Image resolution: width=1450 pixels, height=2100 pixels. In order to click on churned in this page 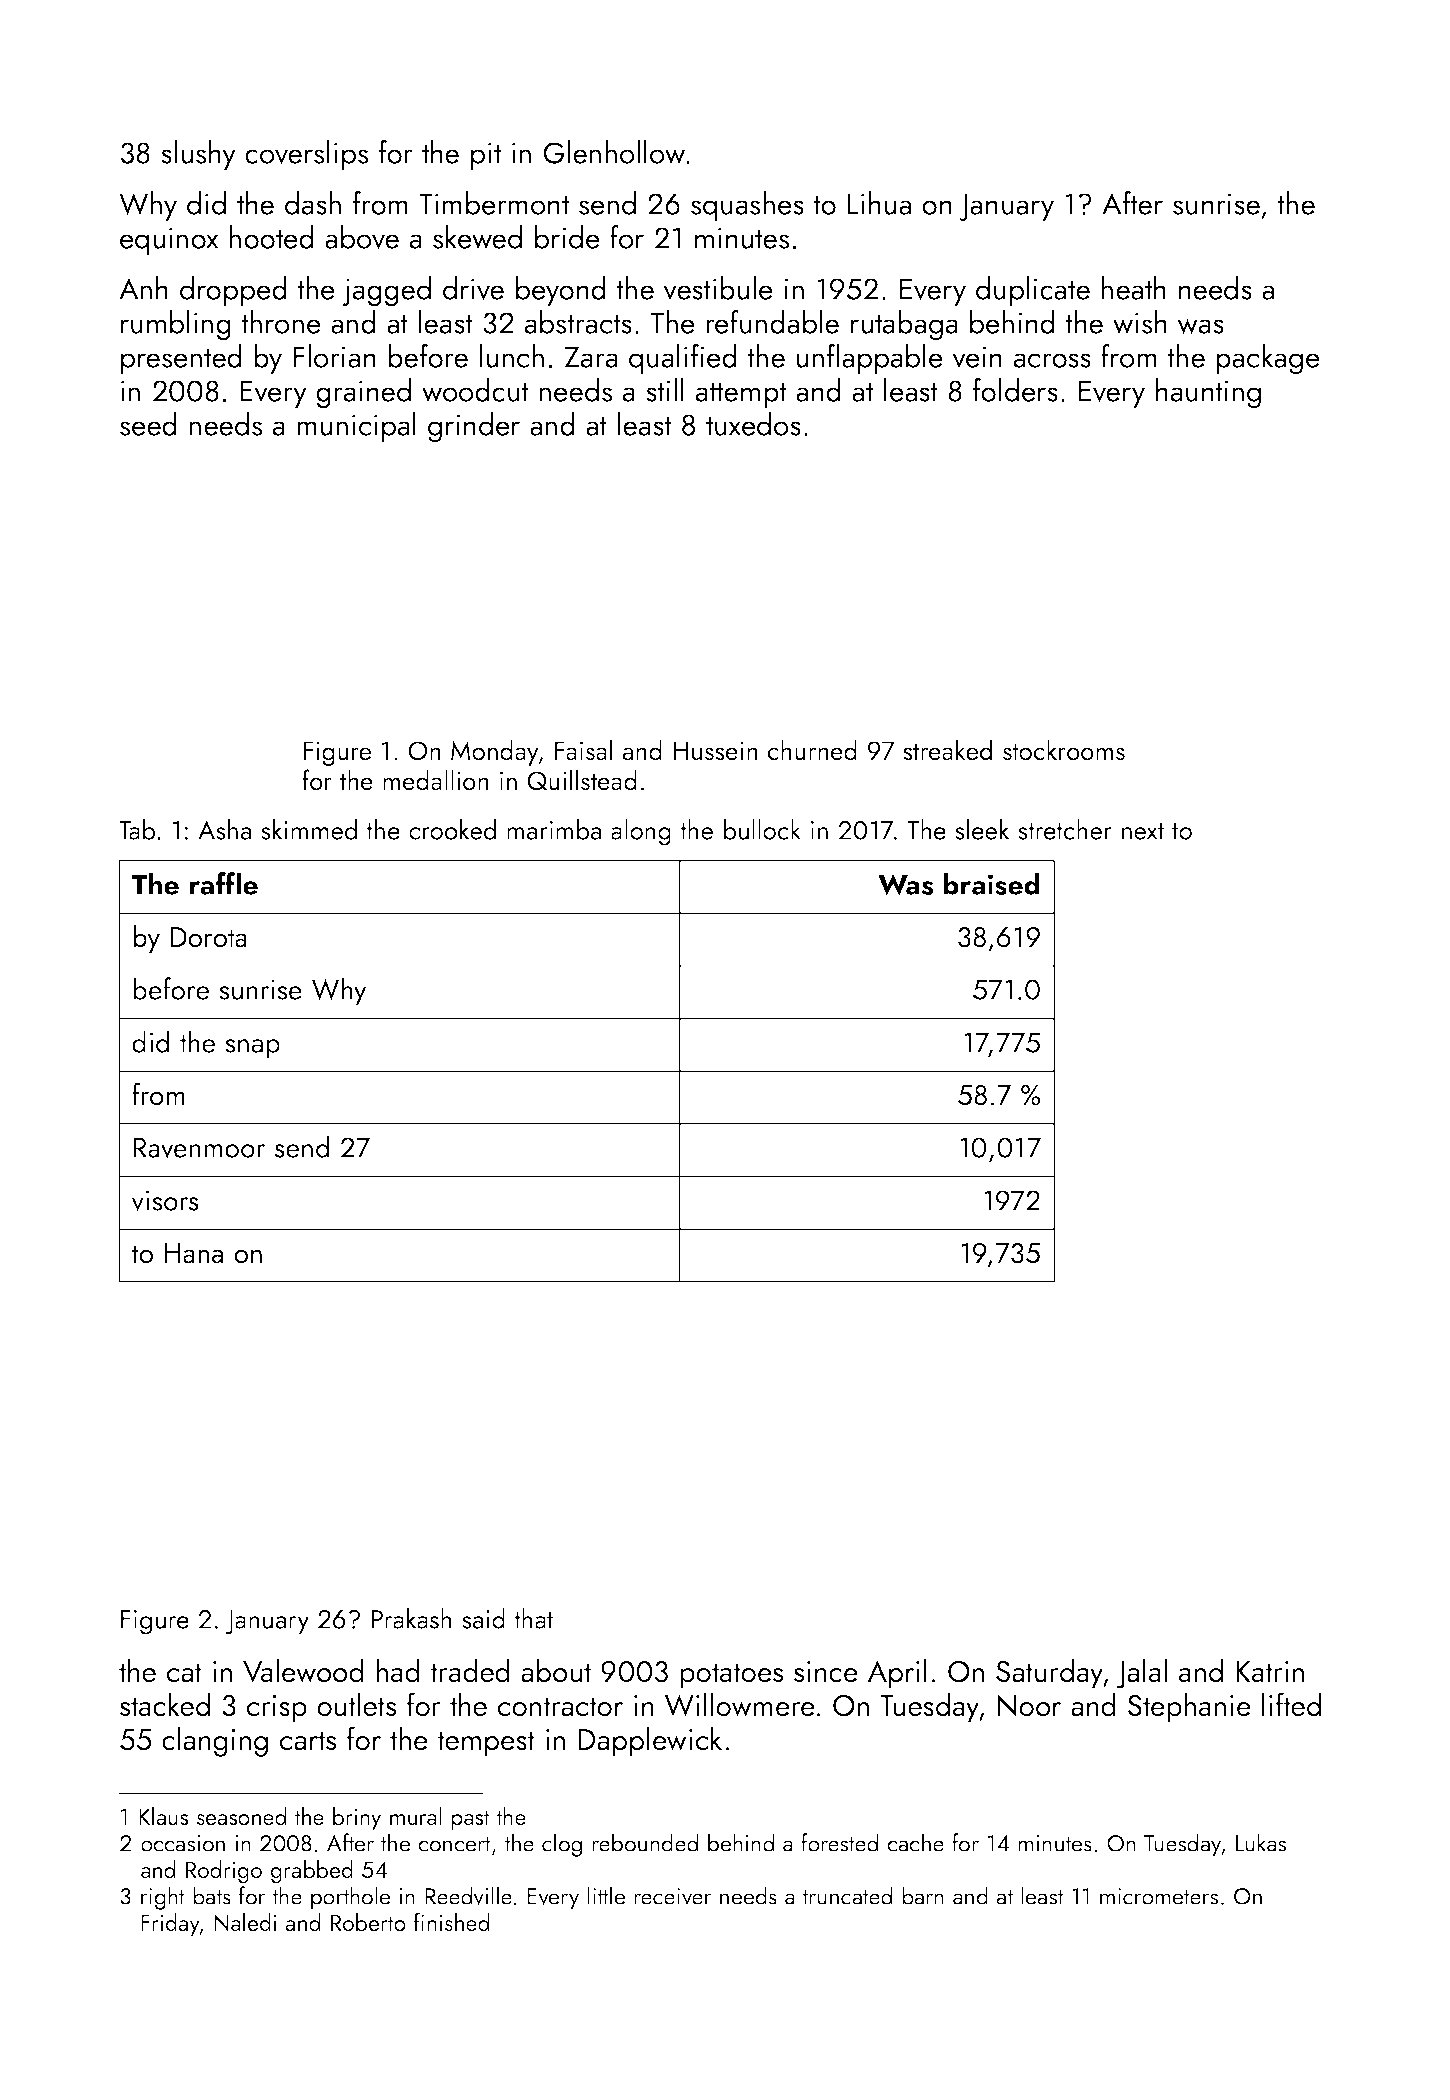, I will do `click(812, 750)`.
